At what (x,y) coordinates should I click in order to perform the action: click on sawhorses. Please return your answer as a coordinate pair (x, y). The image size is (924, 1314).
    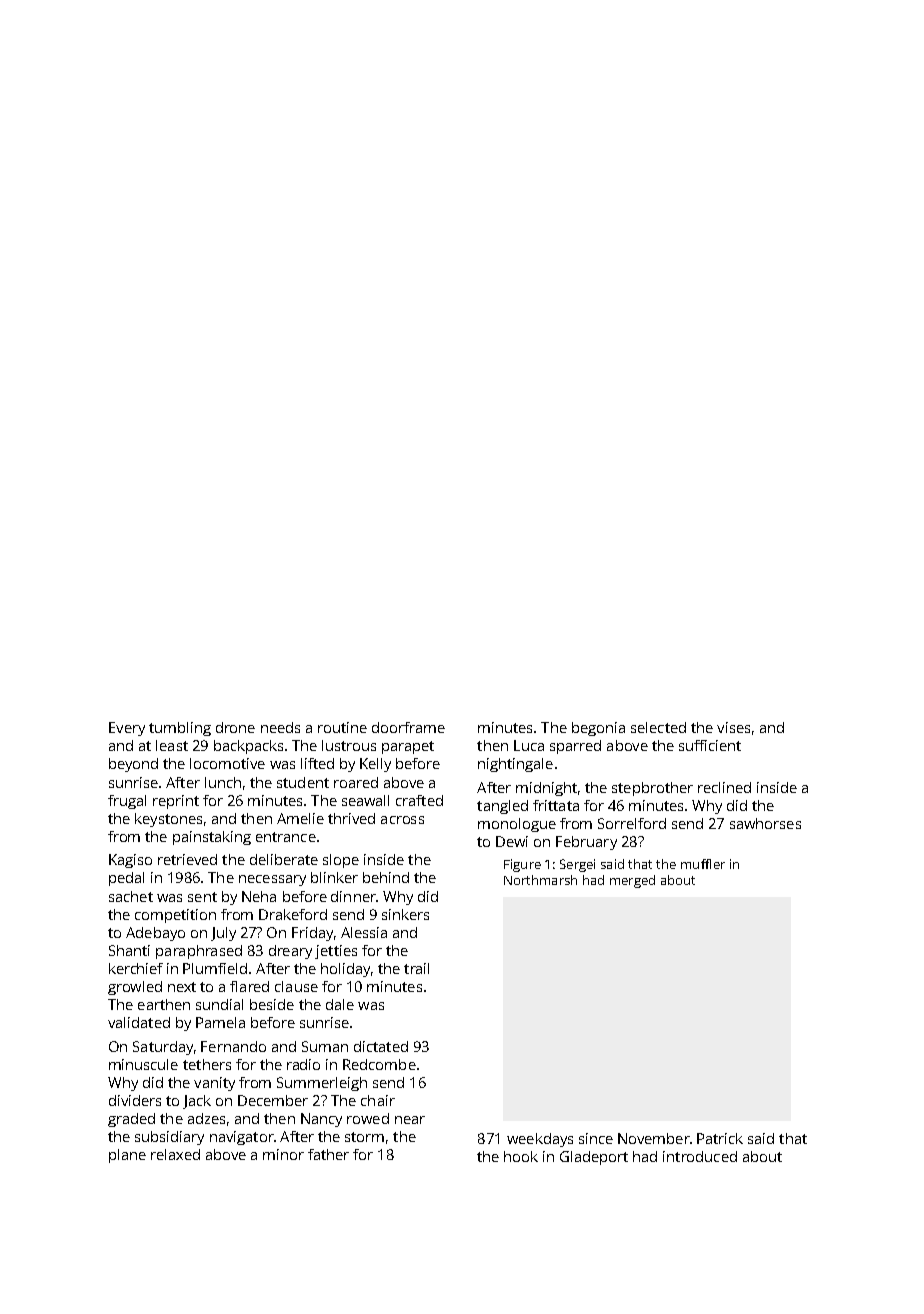
    Looking at the image, I should click on (765, 823).
